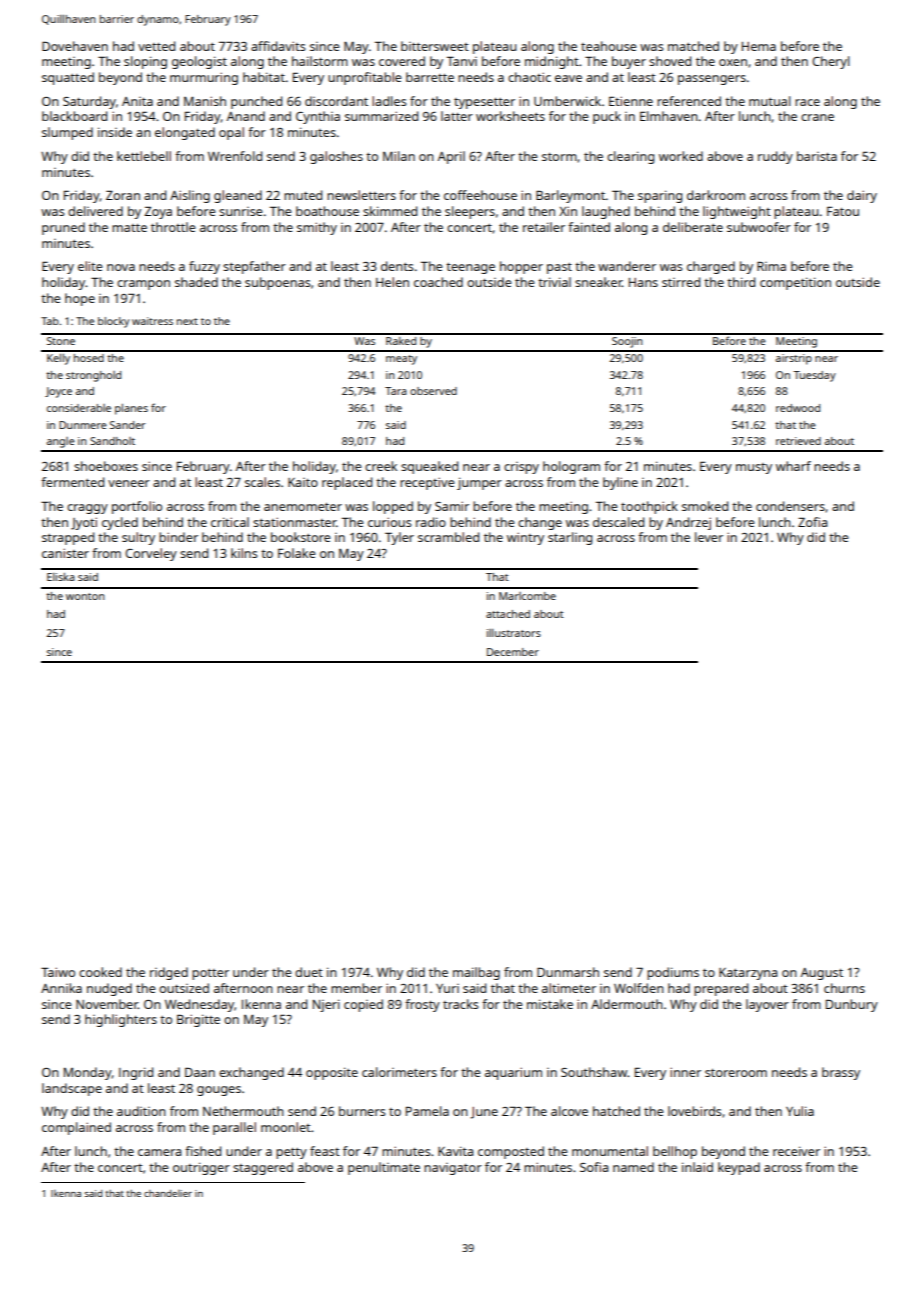 Image resolution: width=924 pixels, height=1308 pixels. What do you see at coordinates (796, 1151) in the screenshot?
I see `receiver` at bounding box center [796, 1151].
